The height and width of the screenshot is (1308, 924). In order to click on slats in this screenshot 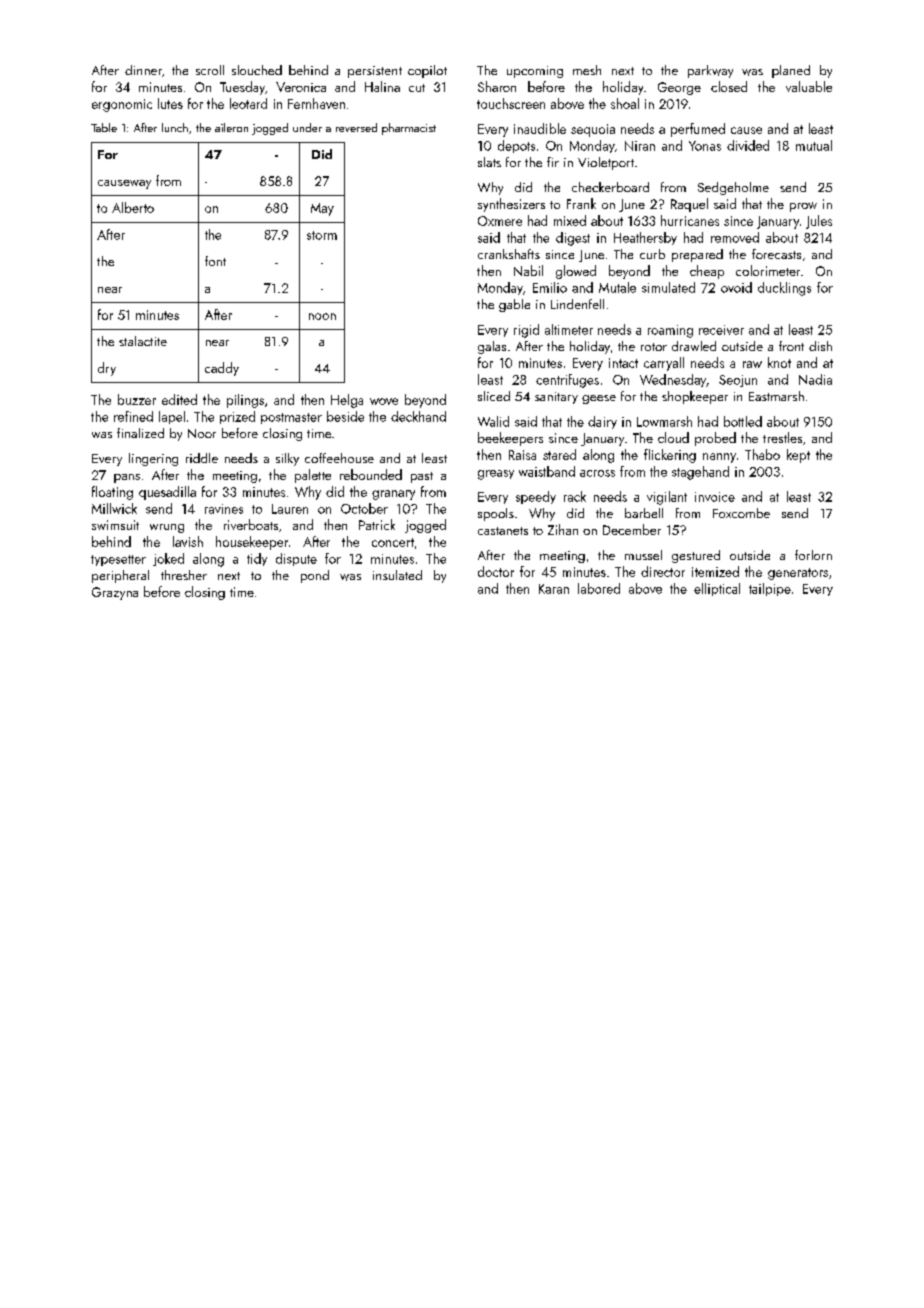, I will do `click(489, 162)`.
